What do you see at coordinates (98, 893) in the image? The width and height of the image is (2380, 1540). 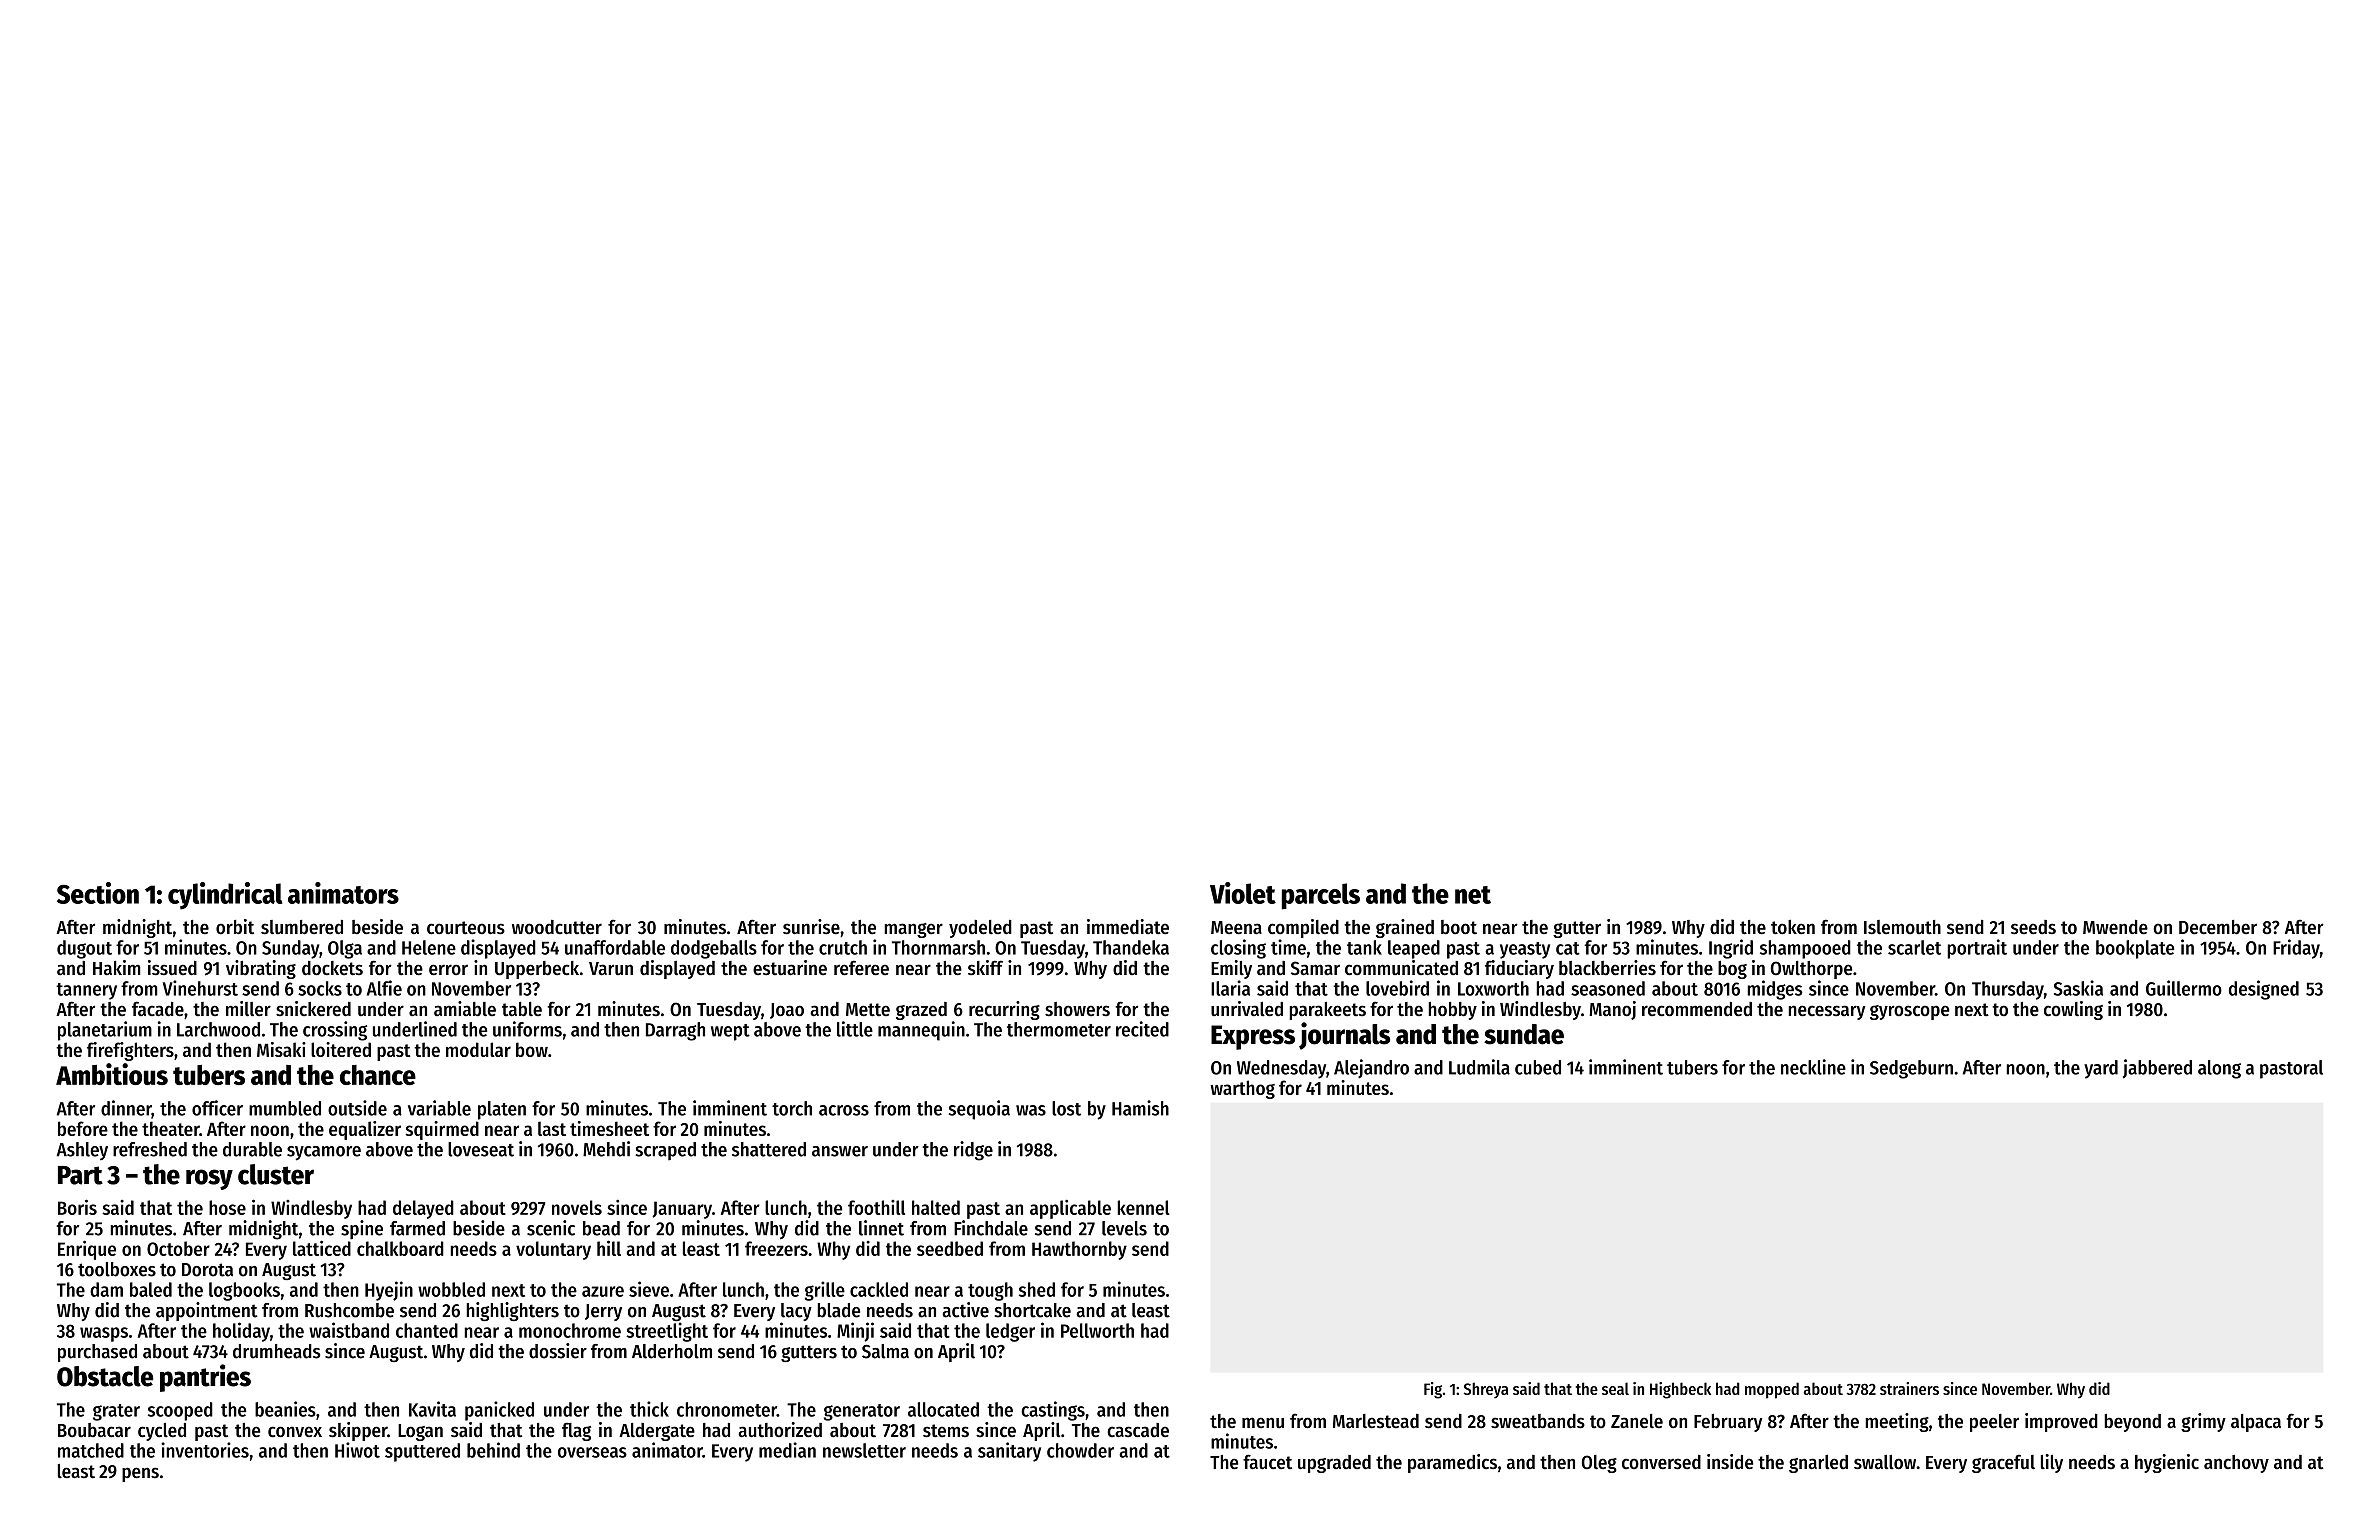 I see `Section` at bounding box center [98, 893].
